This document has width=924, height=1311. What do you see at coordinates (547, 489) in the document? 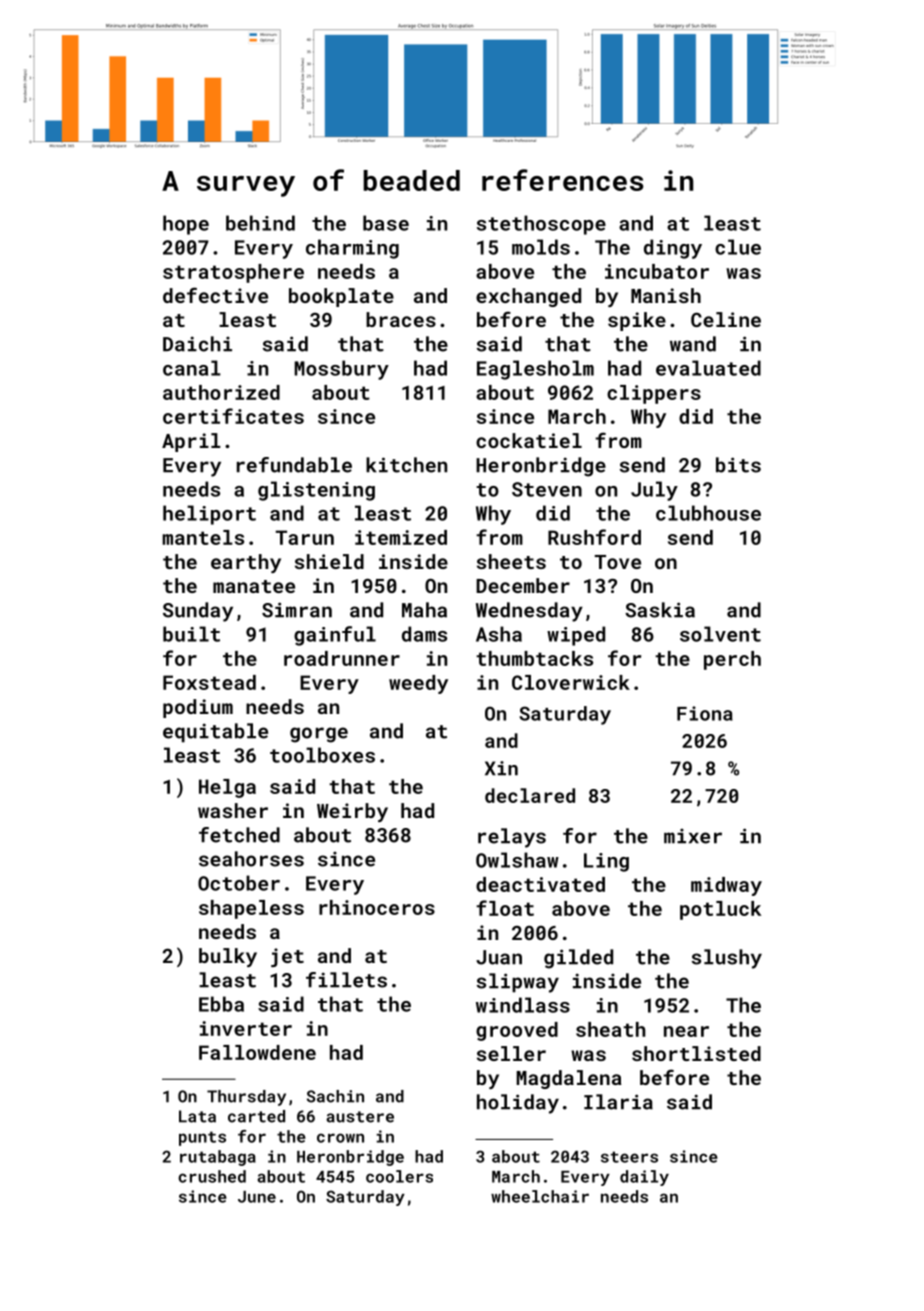
I see `Steven` at bounding box center [547, 489].
